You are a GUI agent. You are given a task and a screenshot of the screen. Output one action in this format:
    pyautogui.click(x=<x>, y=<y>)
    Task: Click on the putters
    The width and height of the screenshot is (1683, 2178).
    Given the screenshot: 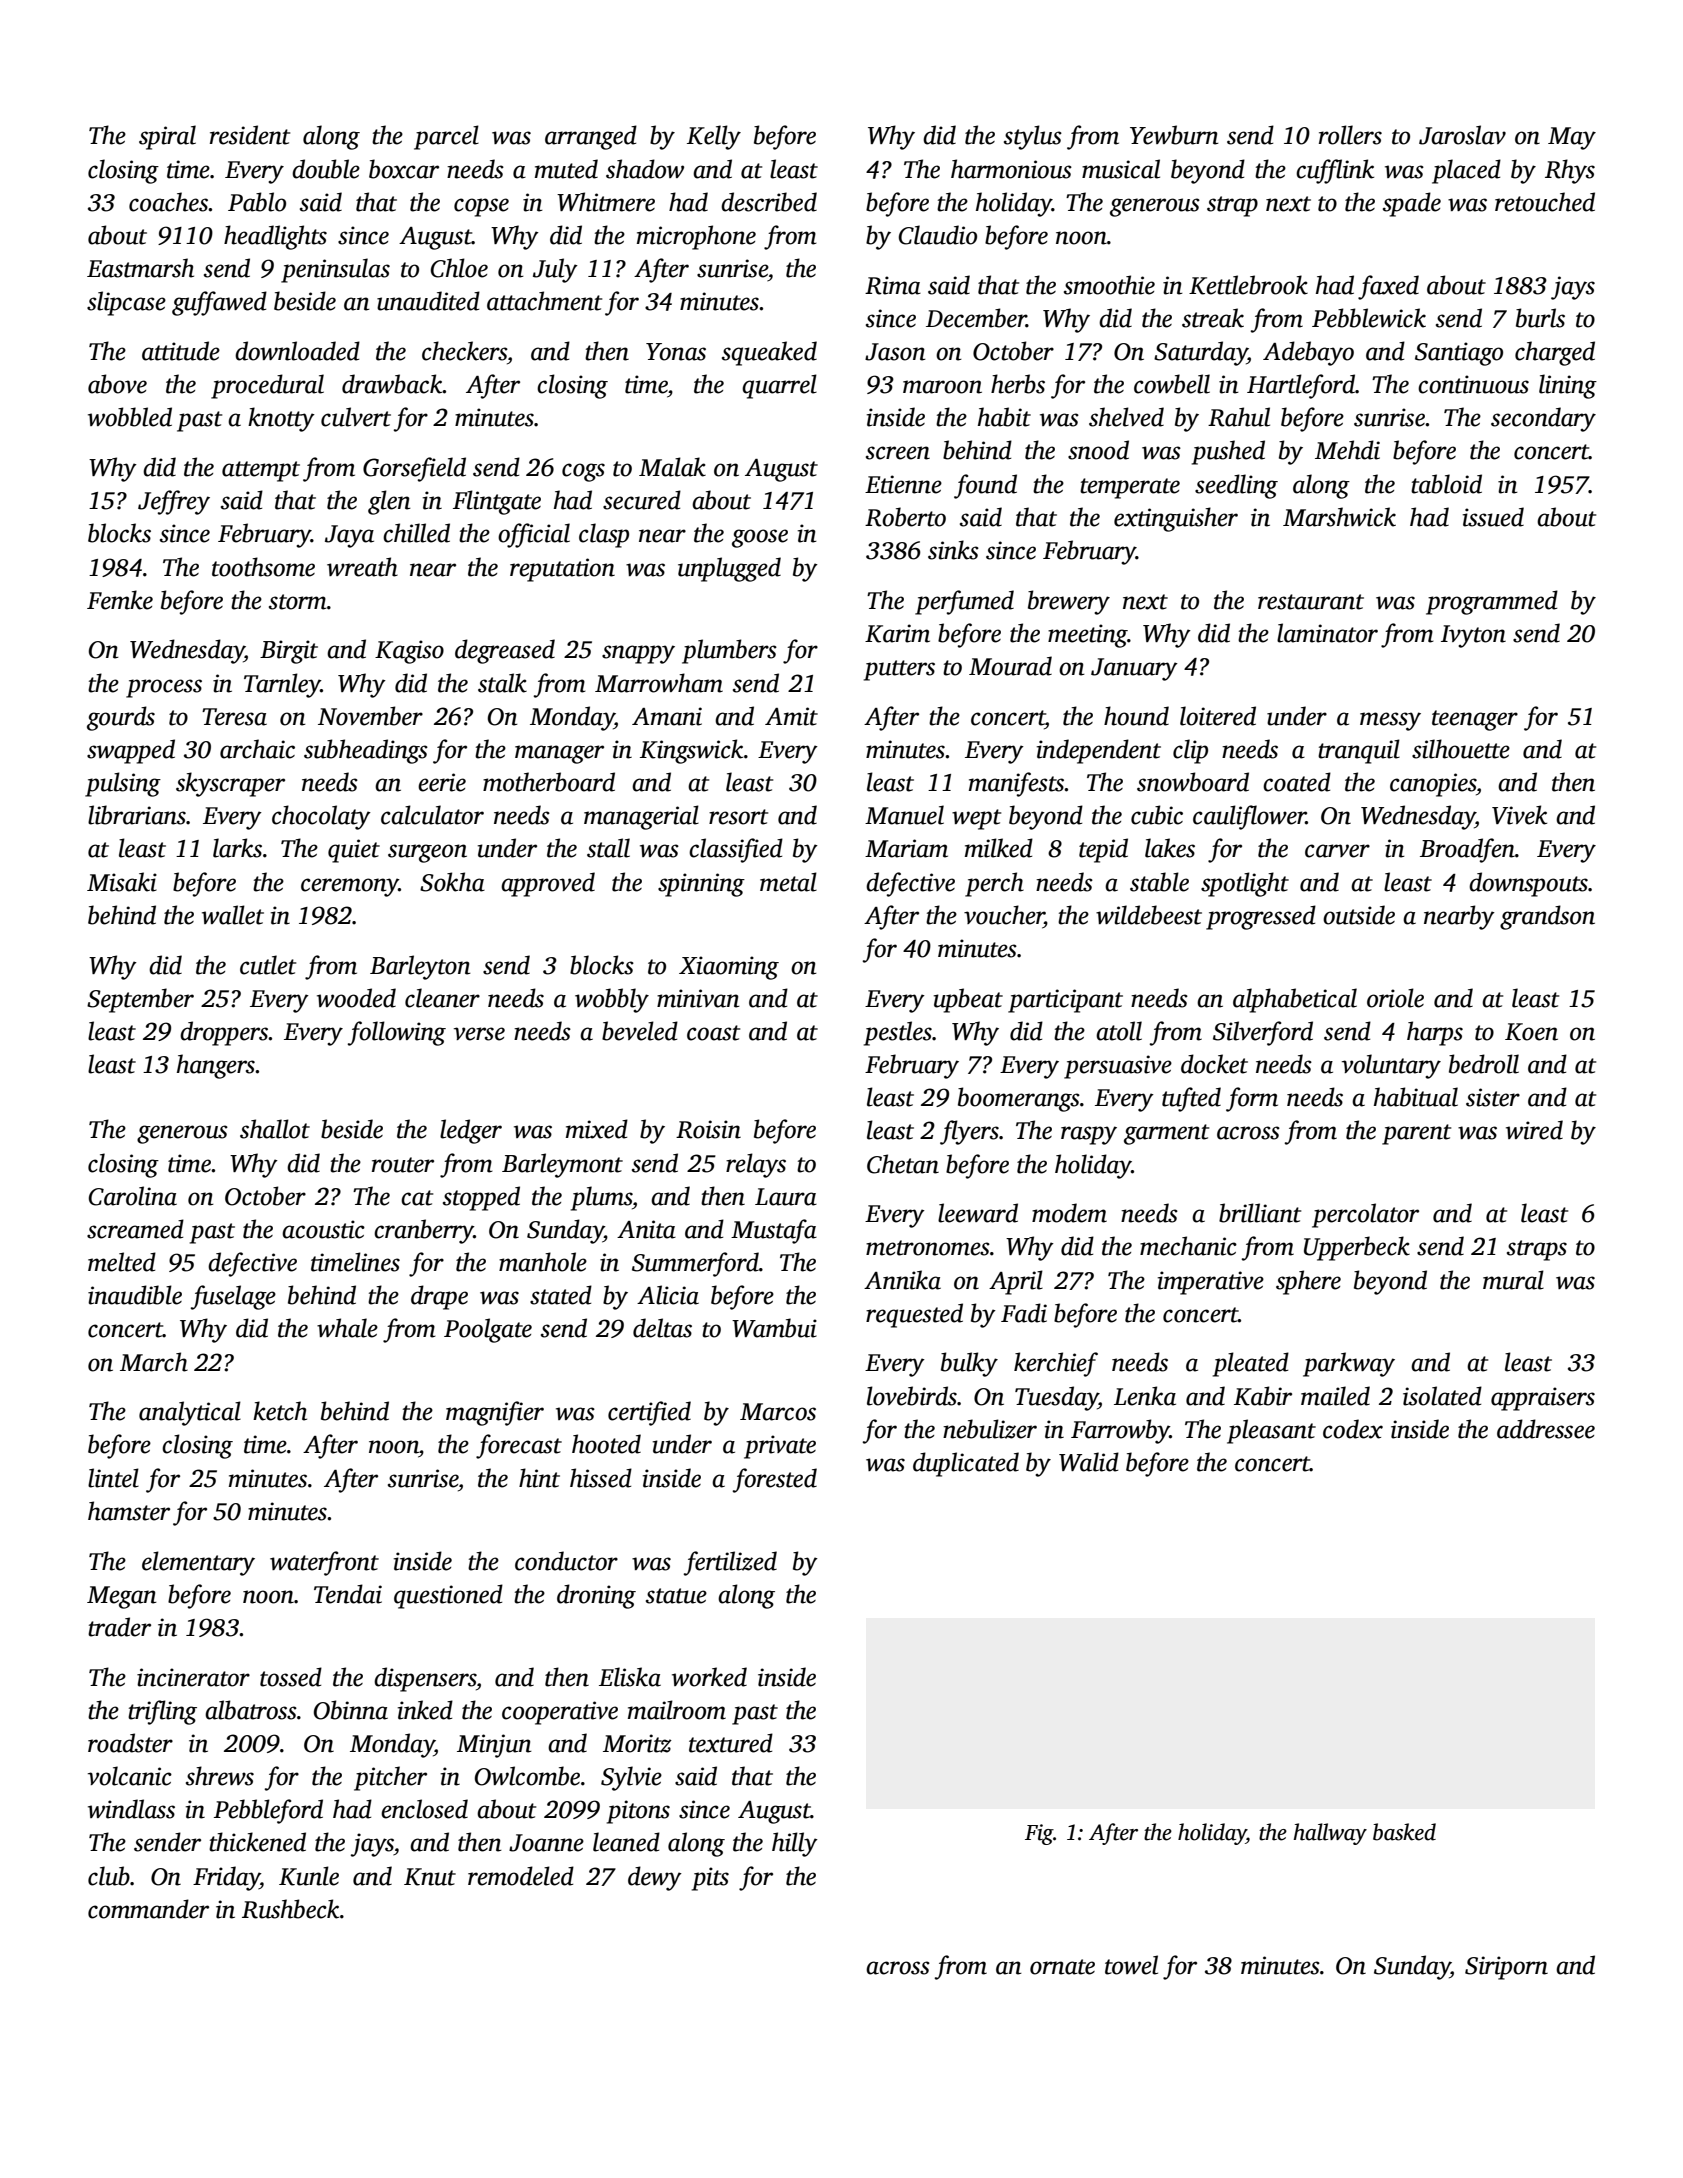 What is the action you would take?
    pyautogui.click(x=899, y=670)
